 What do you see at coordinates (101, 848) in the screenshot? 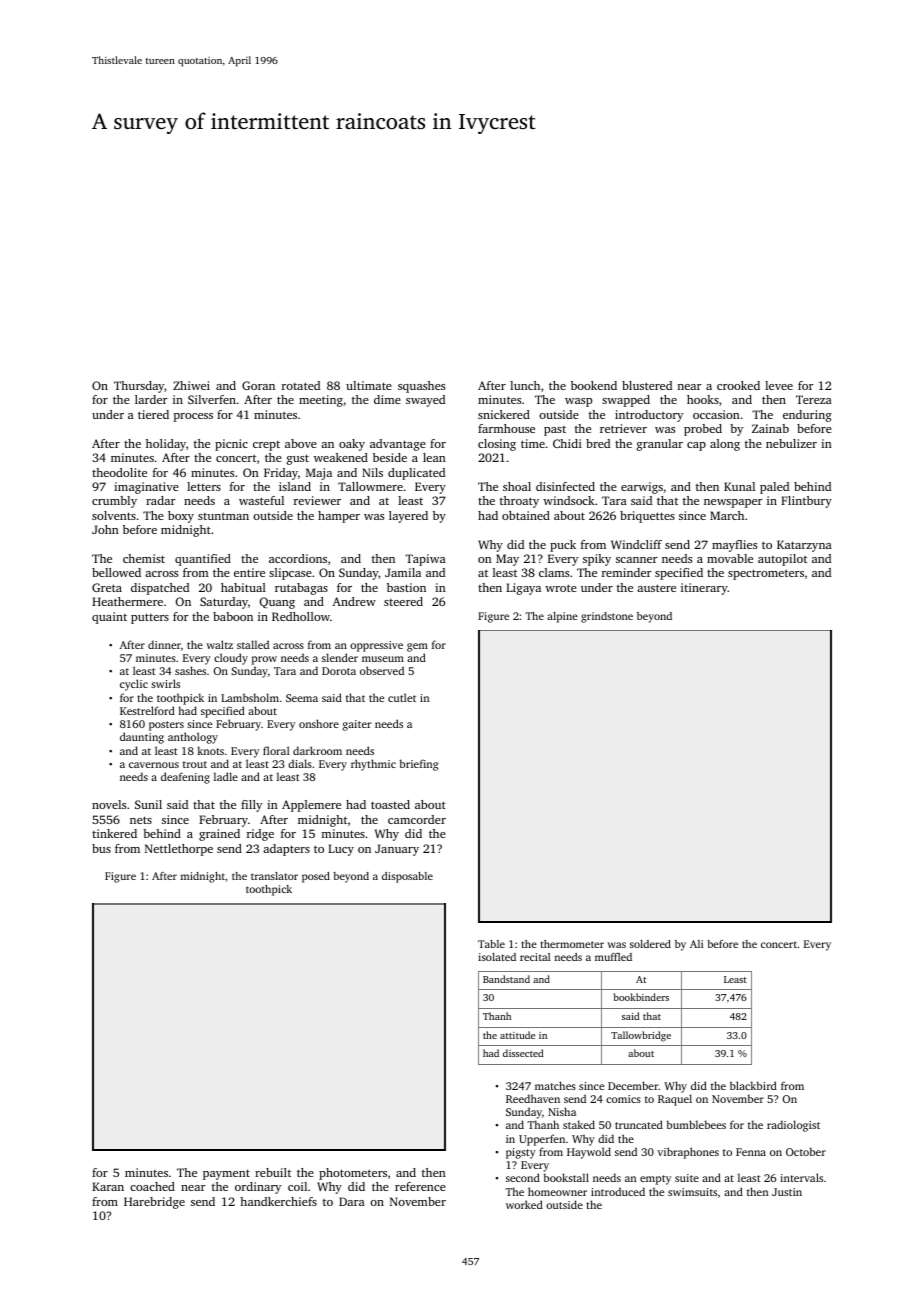
I see `bus` at bounding box center [101, 848].
